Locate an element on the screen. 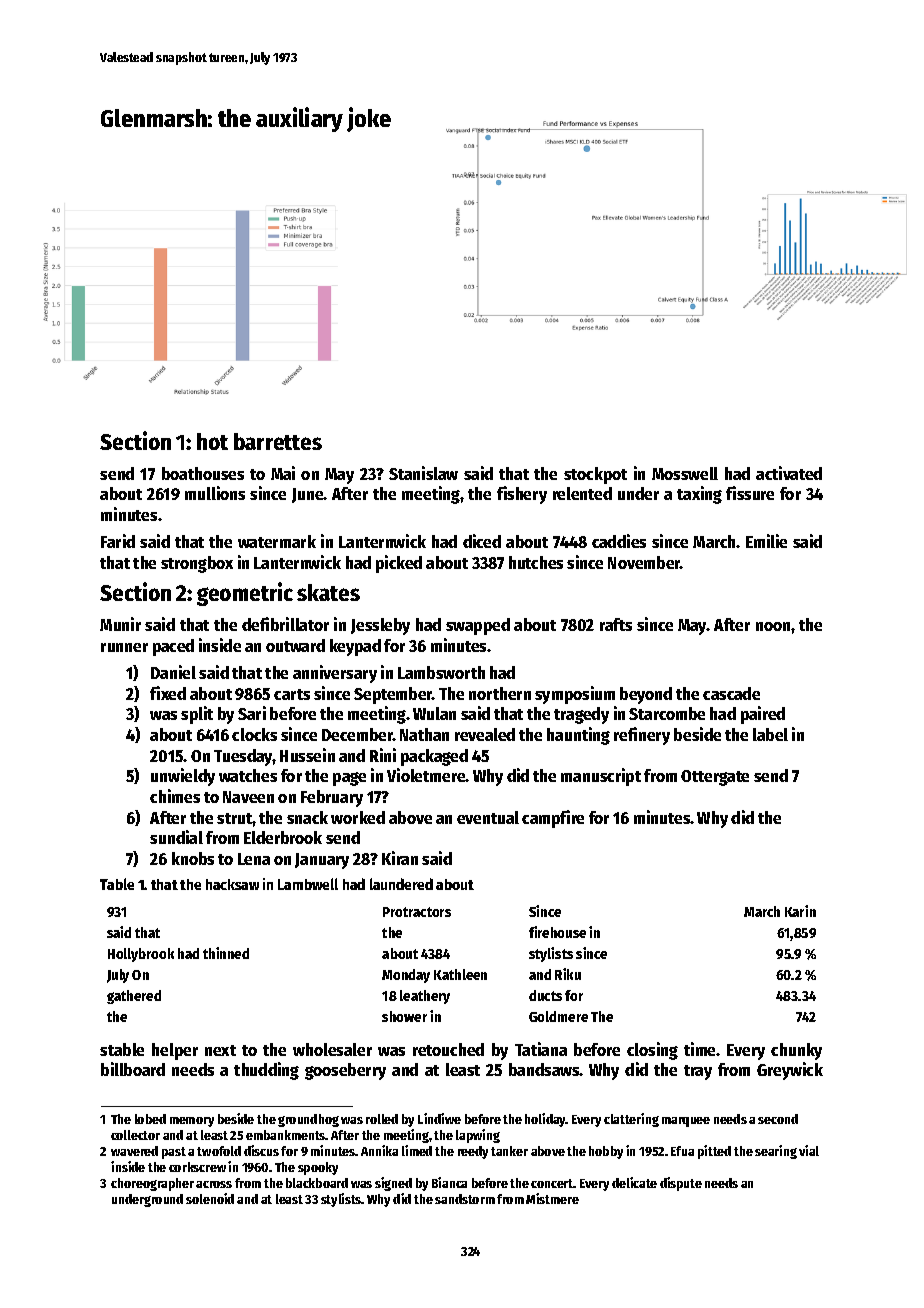 Image resolution: width=924 pixels, height=1308 pixels. Lena is located at coordinates (254, 859).
